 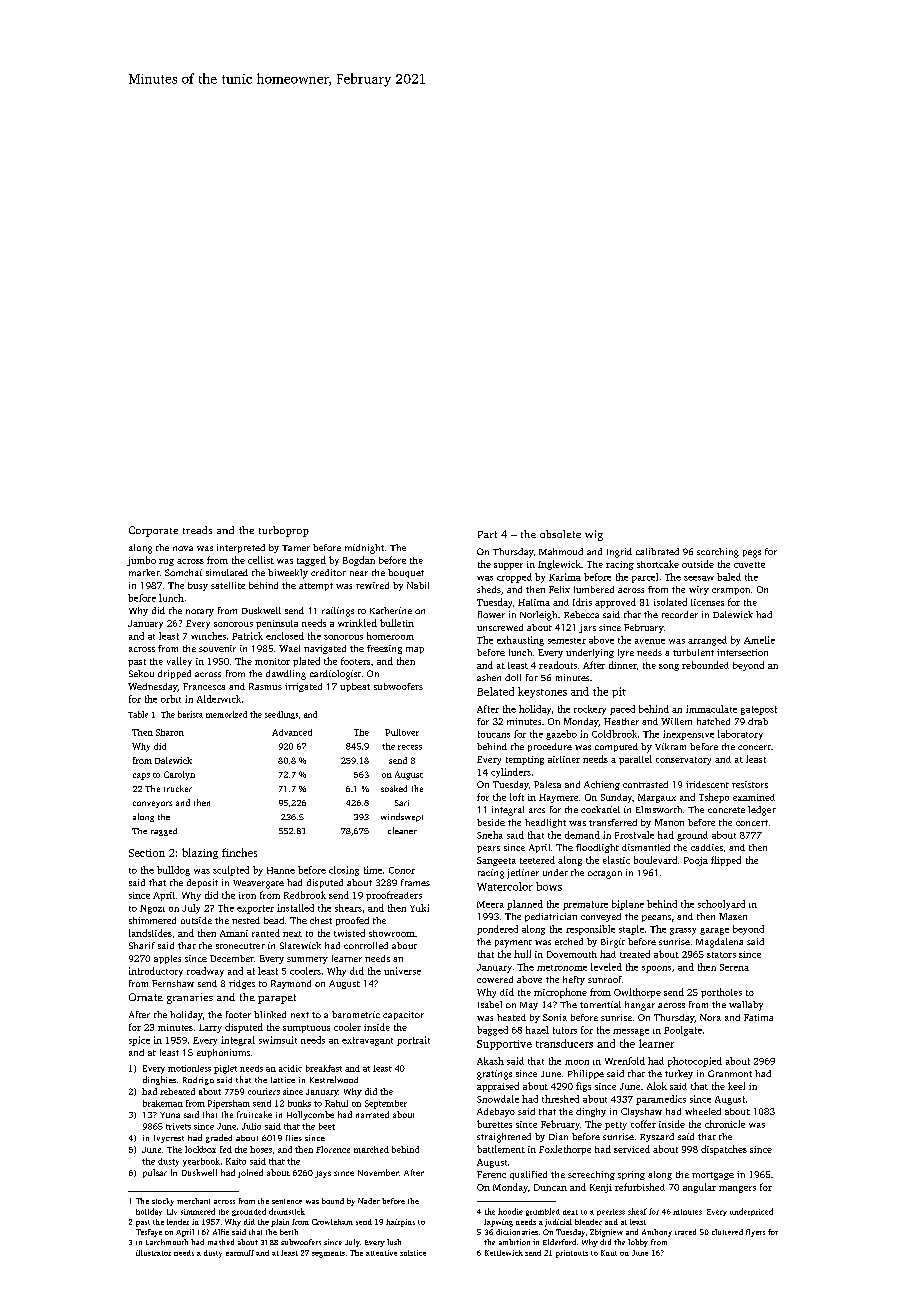 What do you see at coordinates (402, 732) in the image?
I see `Pullover` at bounding box center [402, 732].
